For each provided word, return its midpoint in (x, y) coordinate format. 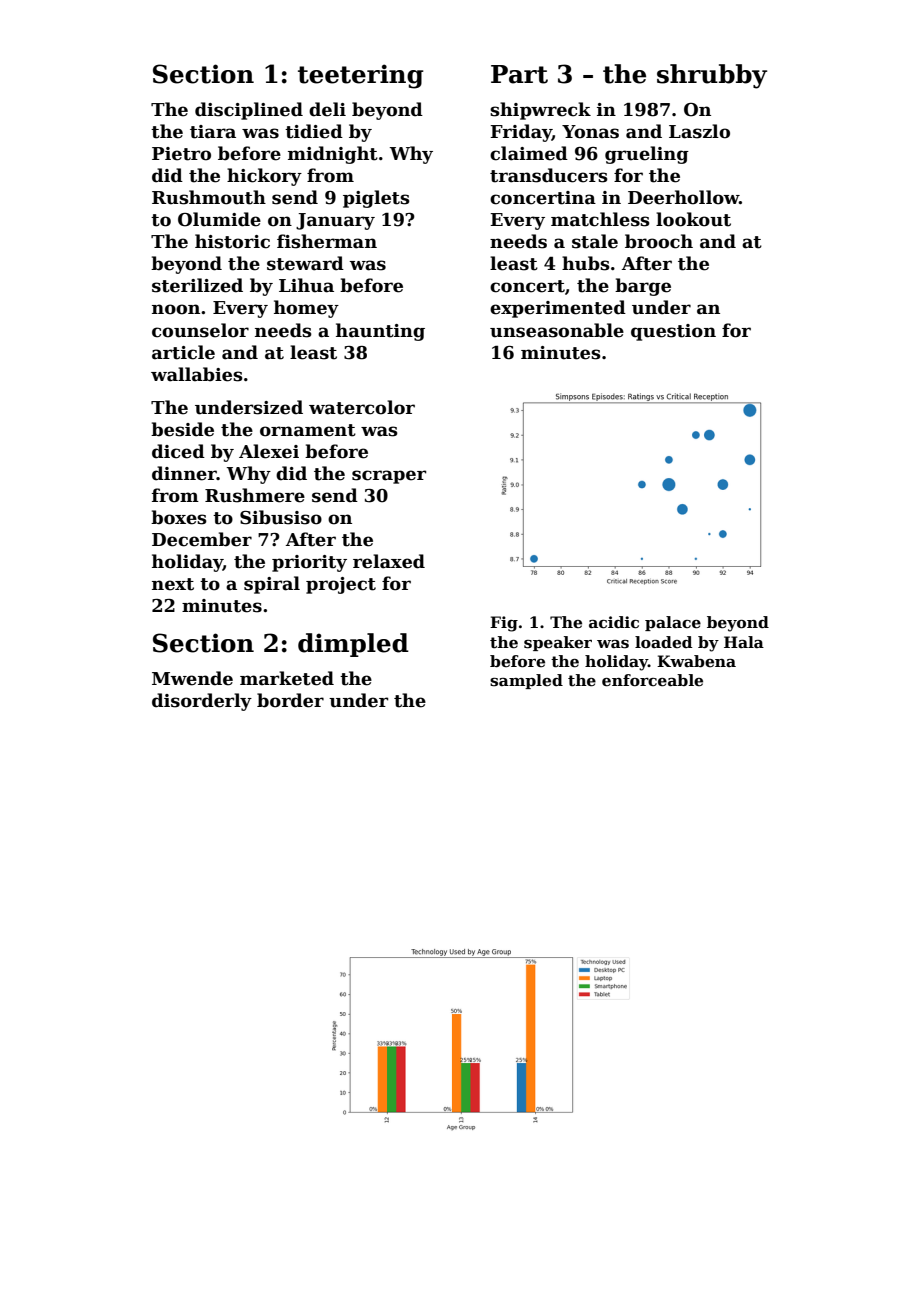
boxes (179, 517)
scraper (389, 477)
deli (327, 109)
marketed (287, 678)
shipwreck (540, 111)
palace (673, 623)
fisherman (327, 241)
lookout (693, 219)
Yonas (590, 132)
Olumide (219, 219)
